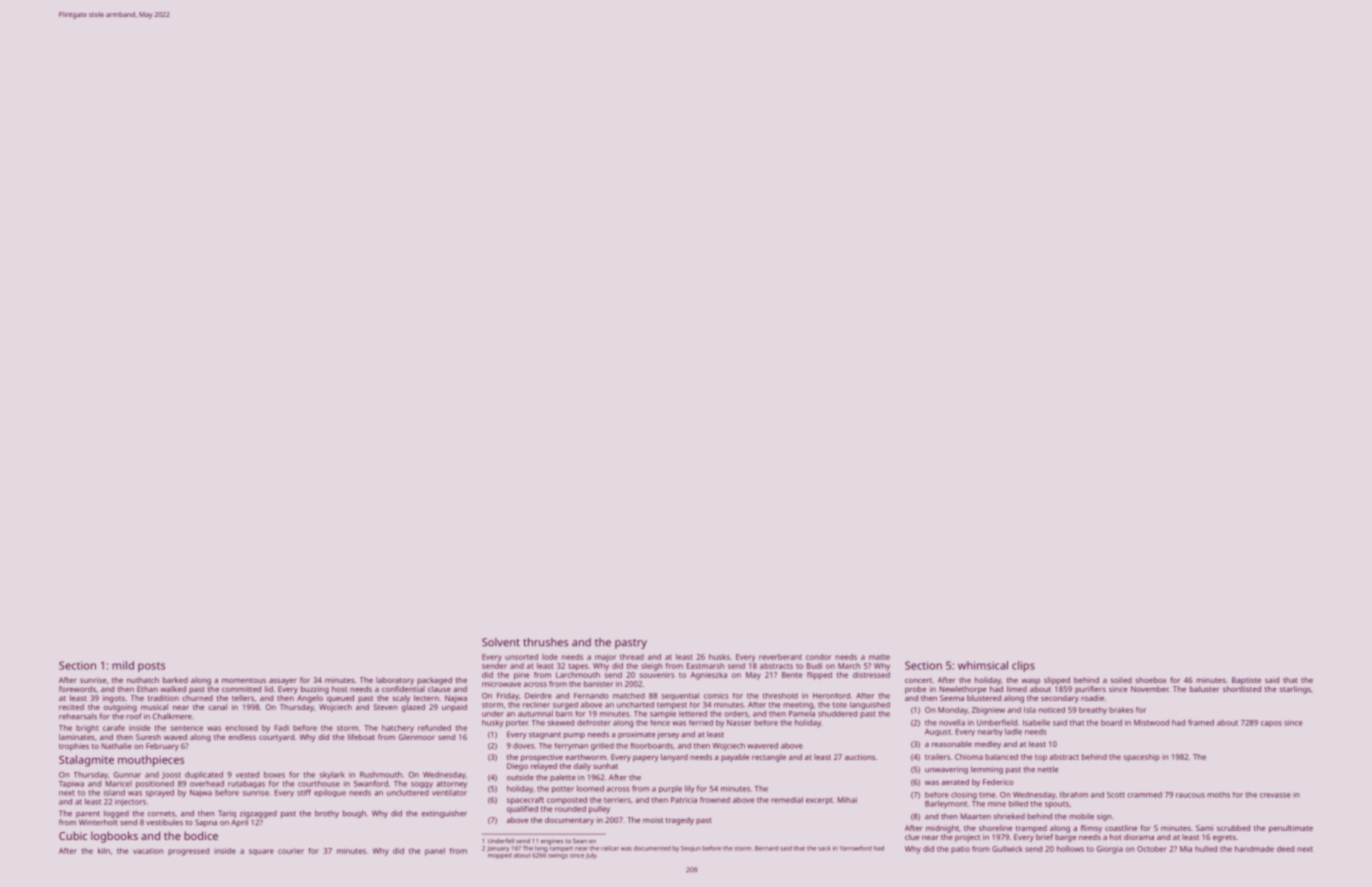 This document has height=887, width=1372. I want to click on recited, so click(71, 707).
